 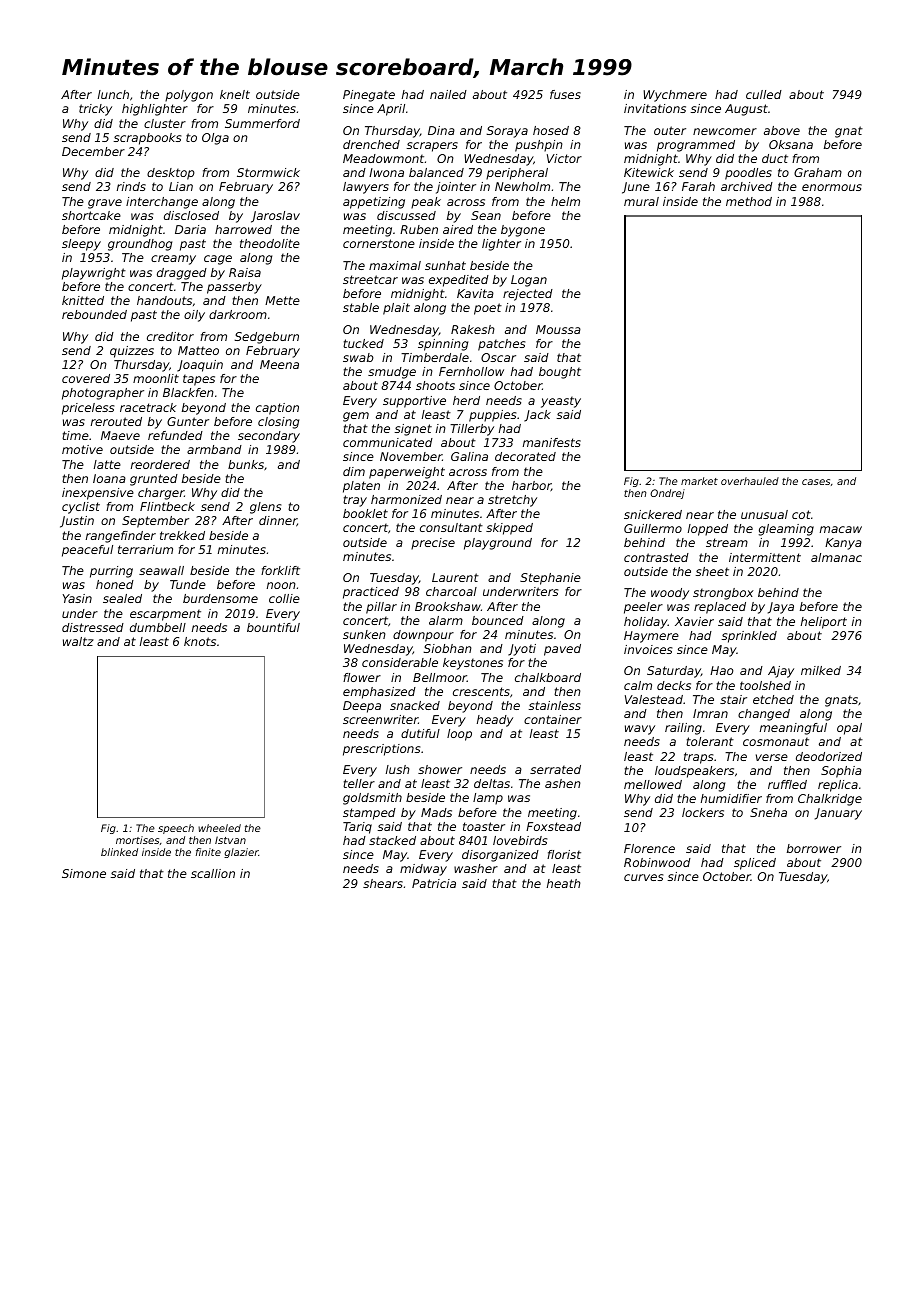 I want to click on glazier, so click(x=241, y=853).
